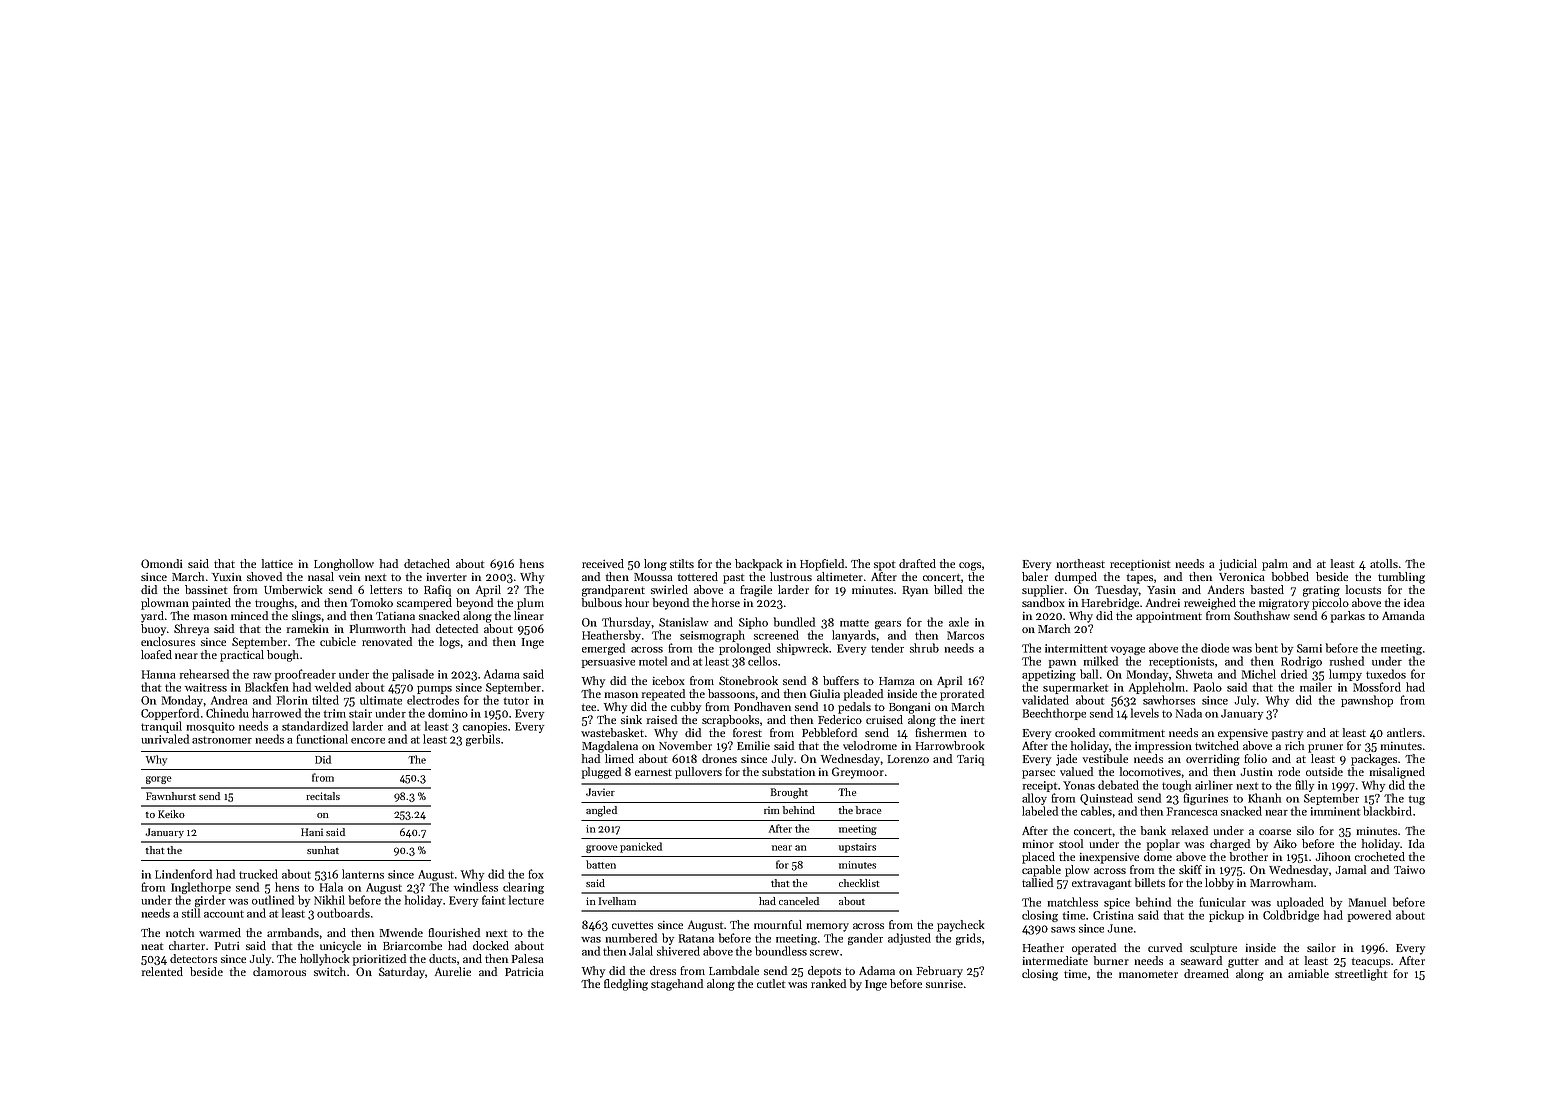 This image has width=1566, height=1107. What do you see at coordinates (1206, 973) in the image?
I see `dreamed` at bounding box center [1206, 973].
